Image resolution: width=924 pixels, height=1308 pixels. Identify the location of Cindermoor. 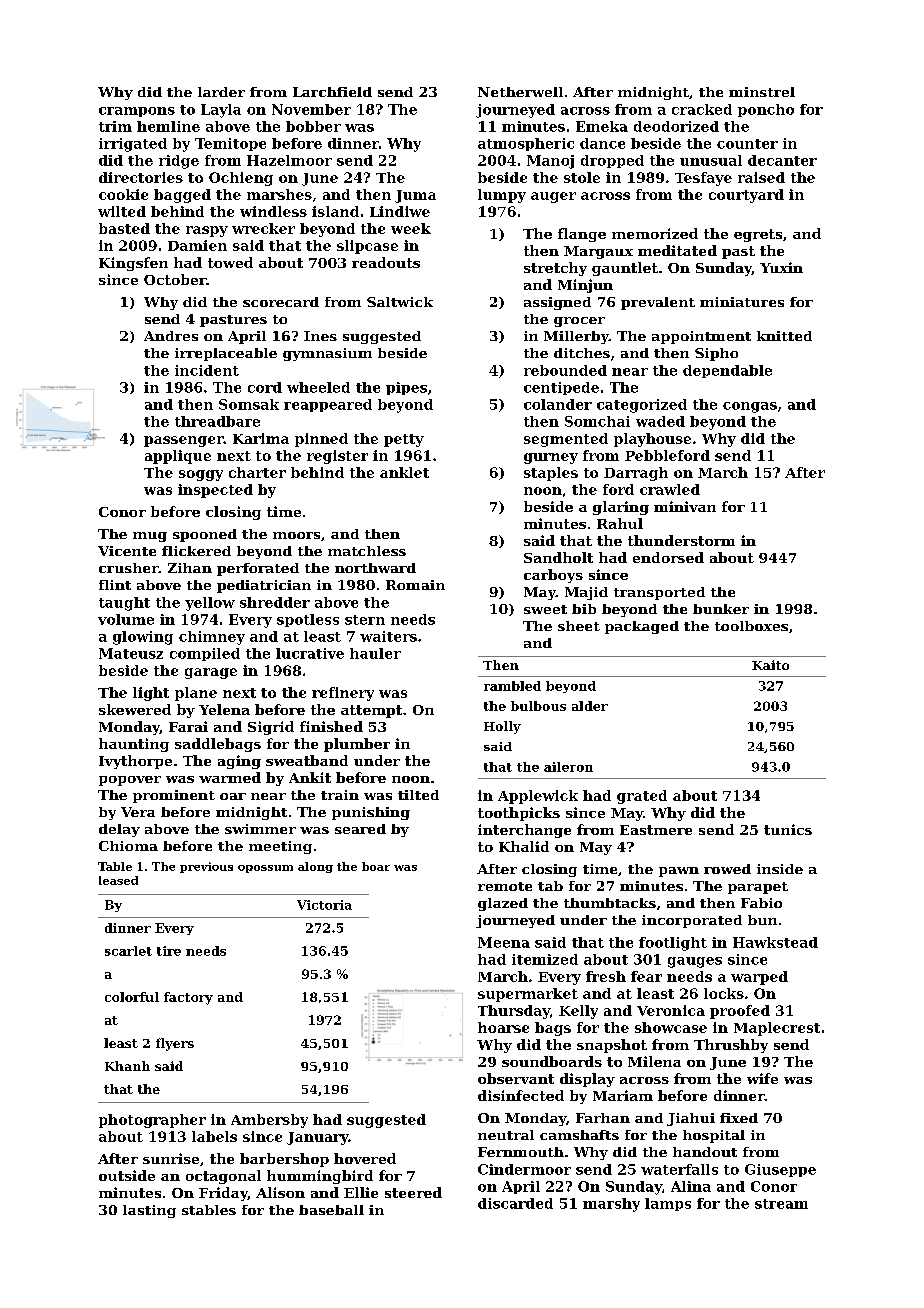
(524, 1169).
